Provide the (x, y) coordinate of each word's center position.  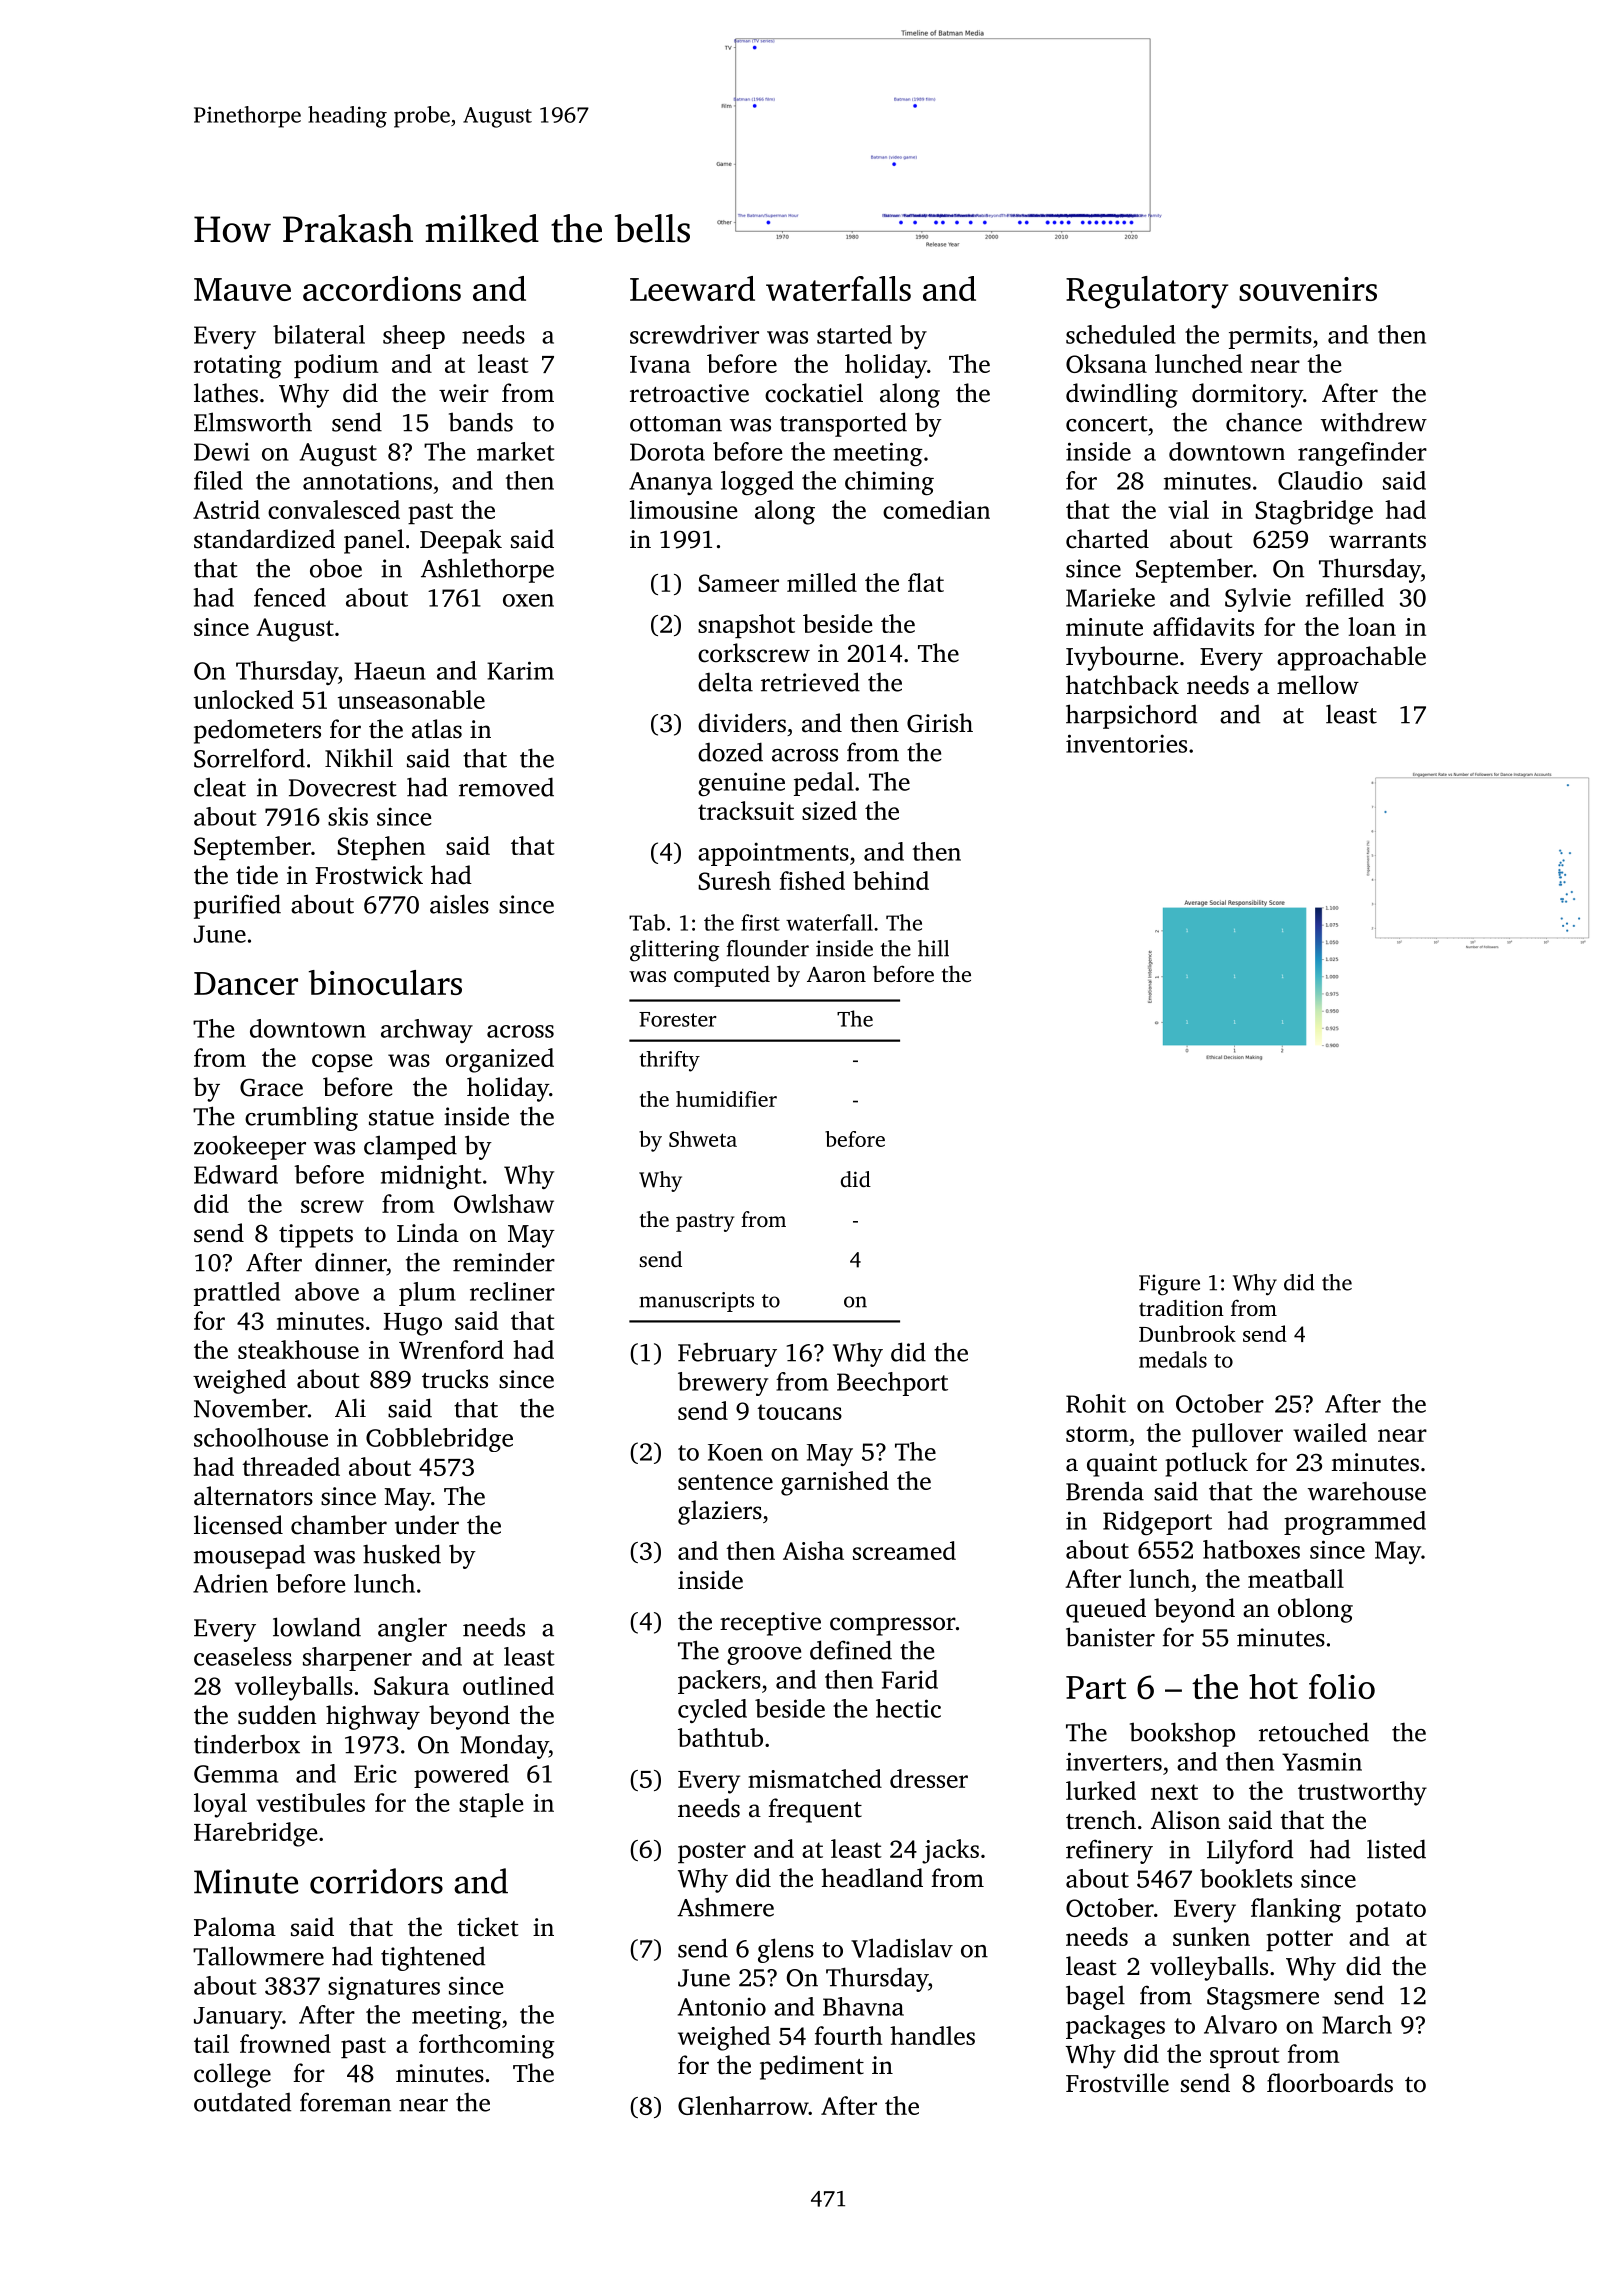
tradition (1181, 1307)
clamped (410, 1147)
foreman (345, 2102)
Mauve (242, 289)
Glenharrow (743, 2105)
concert (1107, 424)
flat (926, 582)
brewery (723, 1384)
